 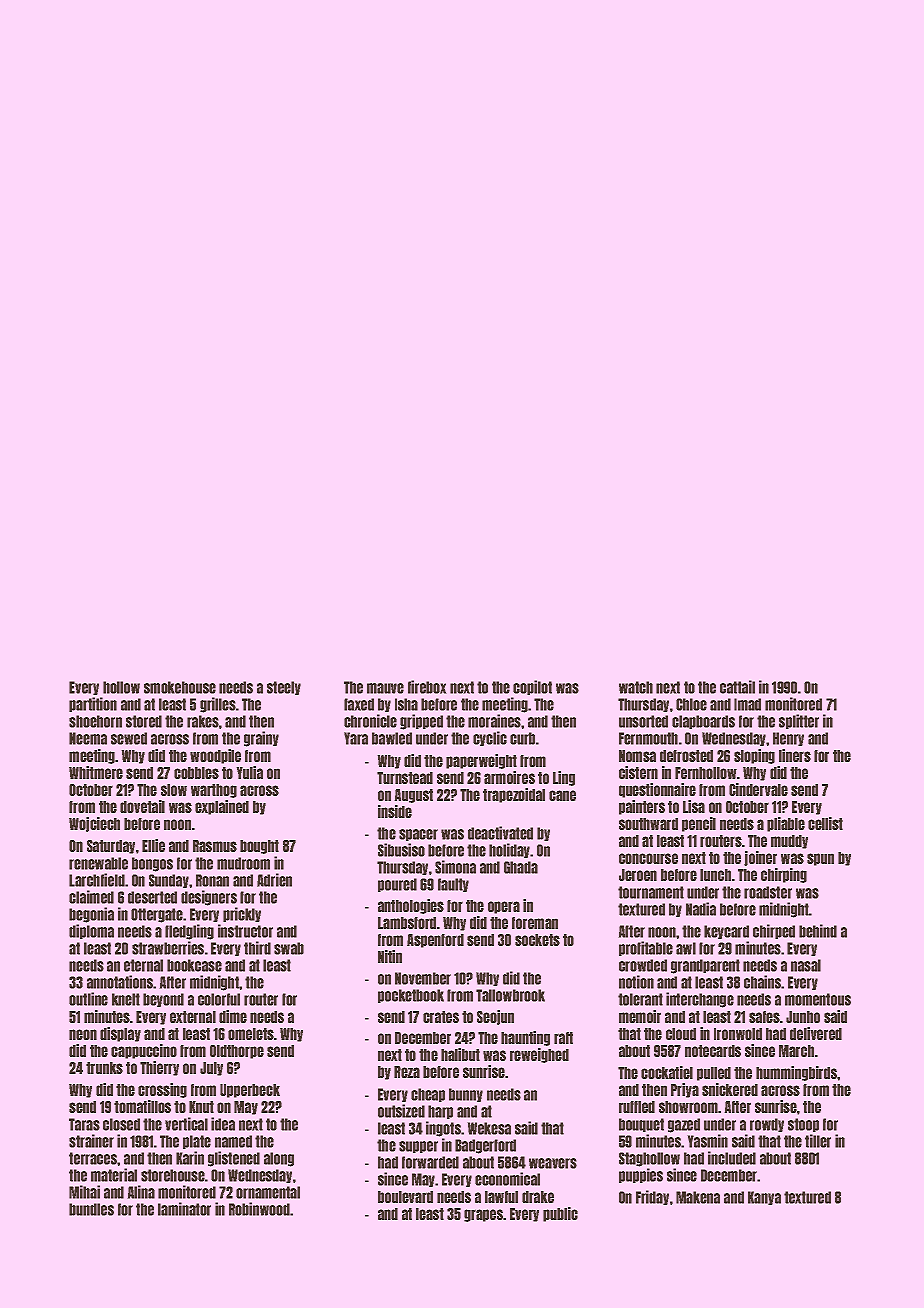 I want to click on omelets, so click(x=251, y=1034).
